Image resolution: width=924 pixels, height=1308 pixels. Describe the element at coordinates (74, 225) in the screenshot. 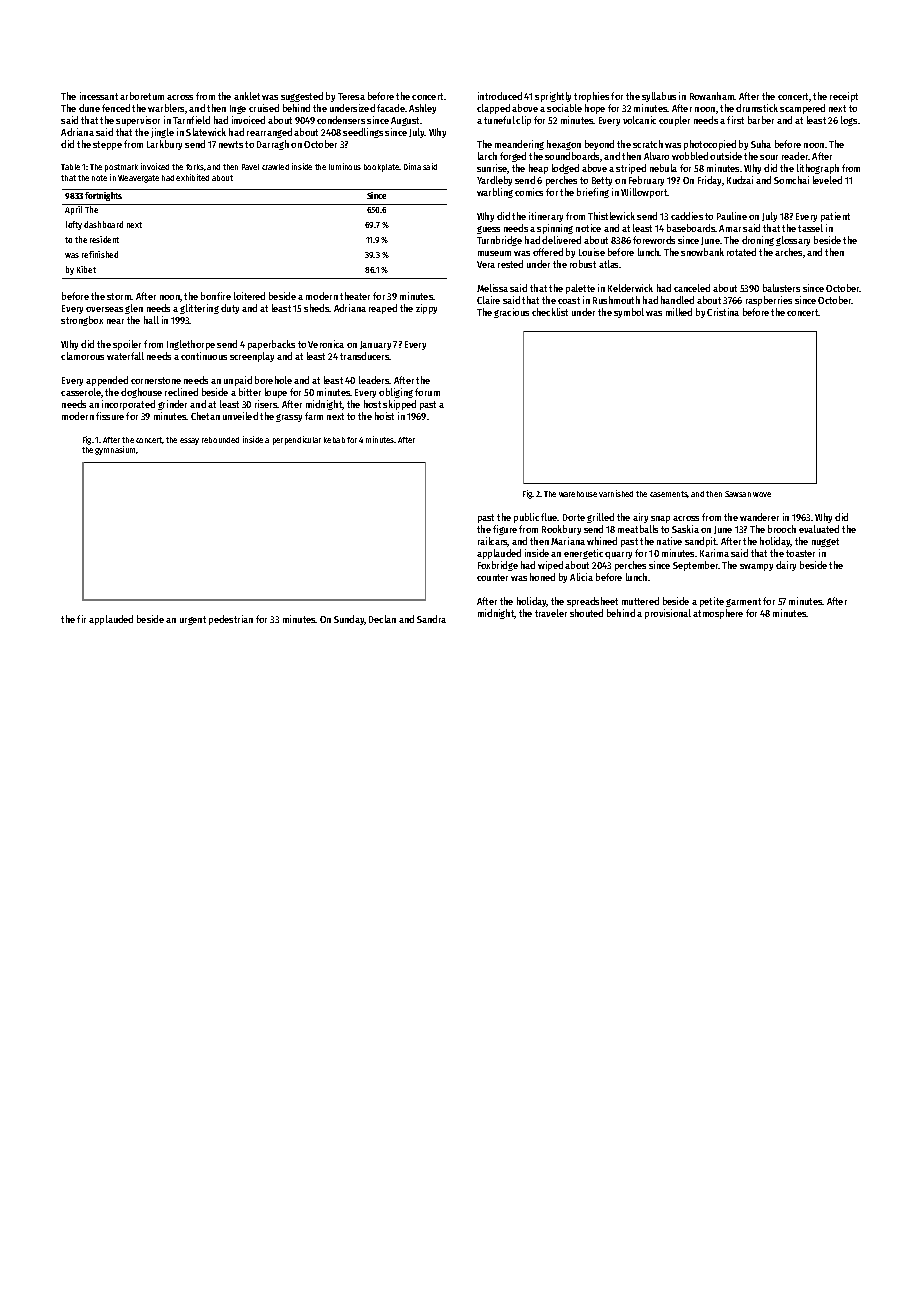

I see `lofty` at that location.
